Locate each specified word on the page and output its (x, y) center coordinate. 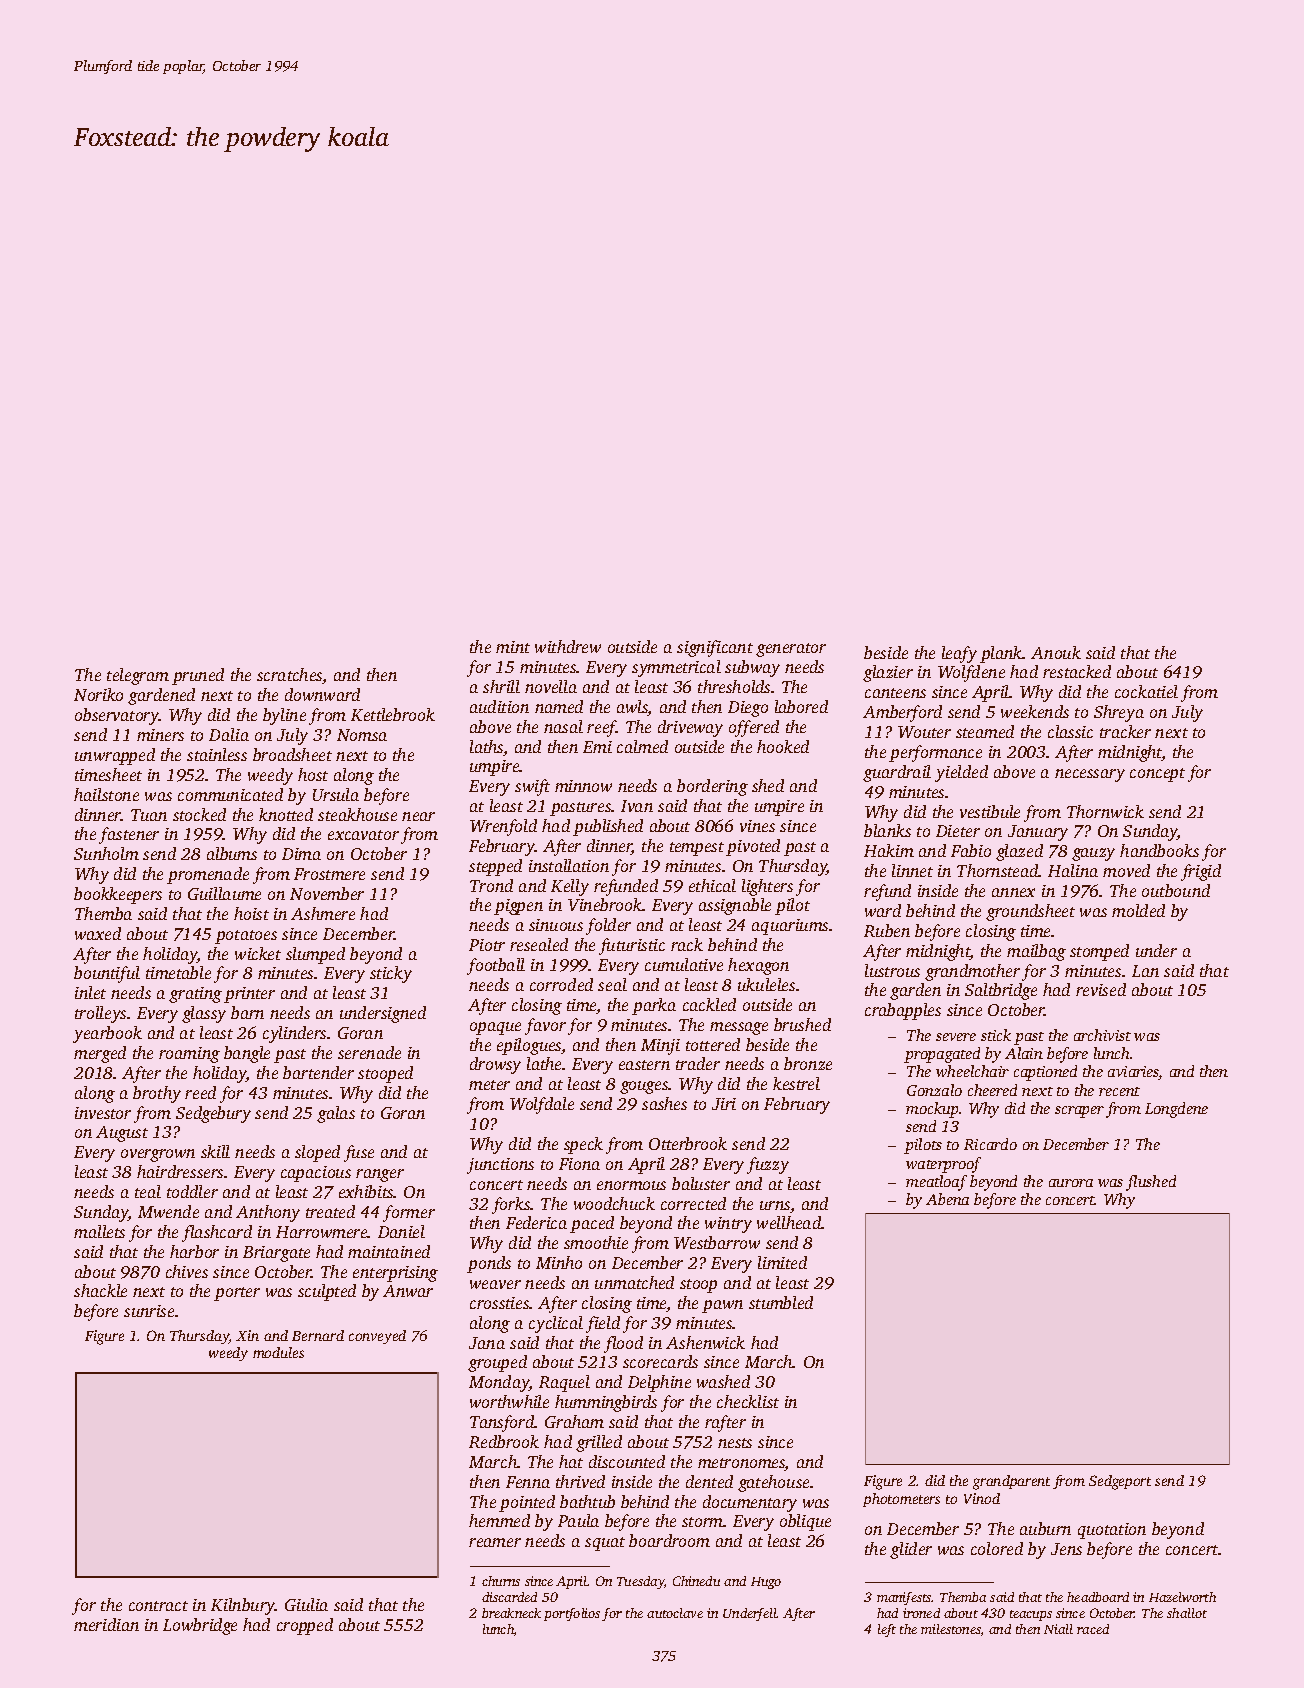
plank (1001, 654)
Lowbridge (200, 1626)
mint (513, 647)
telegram (138, 676)
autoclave (675, 1613)
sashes (664, 1103)
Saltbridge (1001, 991)
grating (195, 995)
